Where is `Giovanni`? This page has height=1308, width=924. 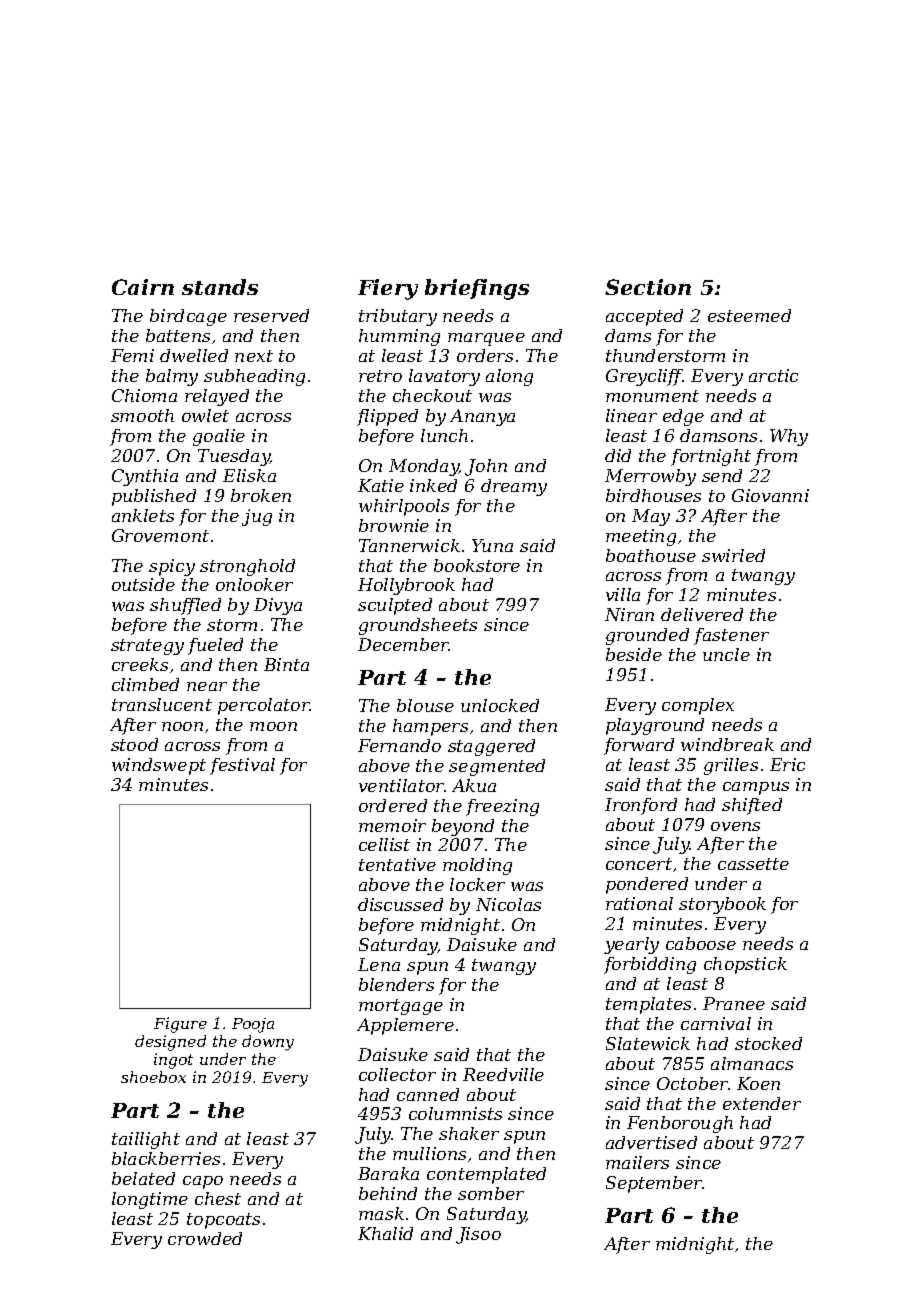
Giovanni is located at coordinates (770, 495).
